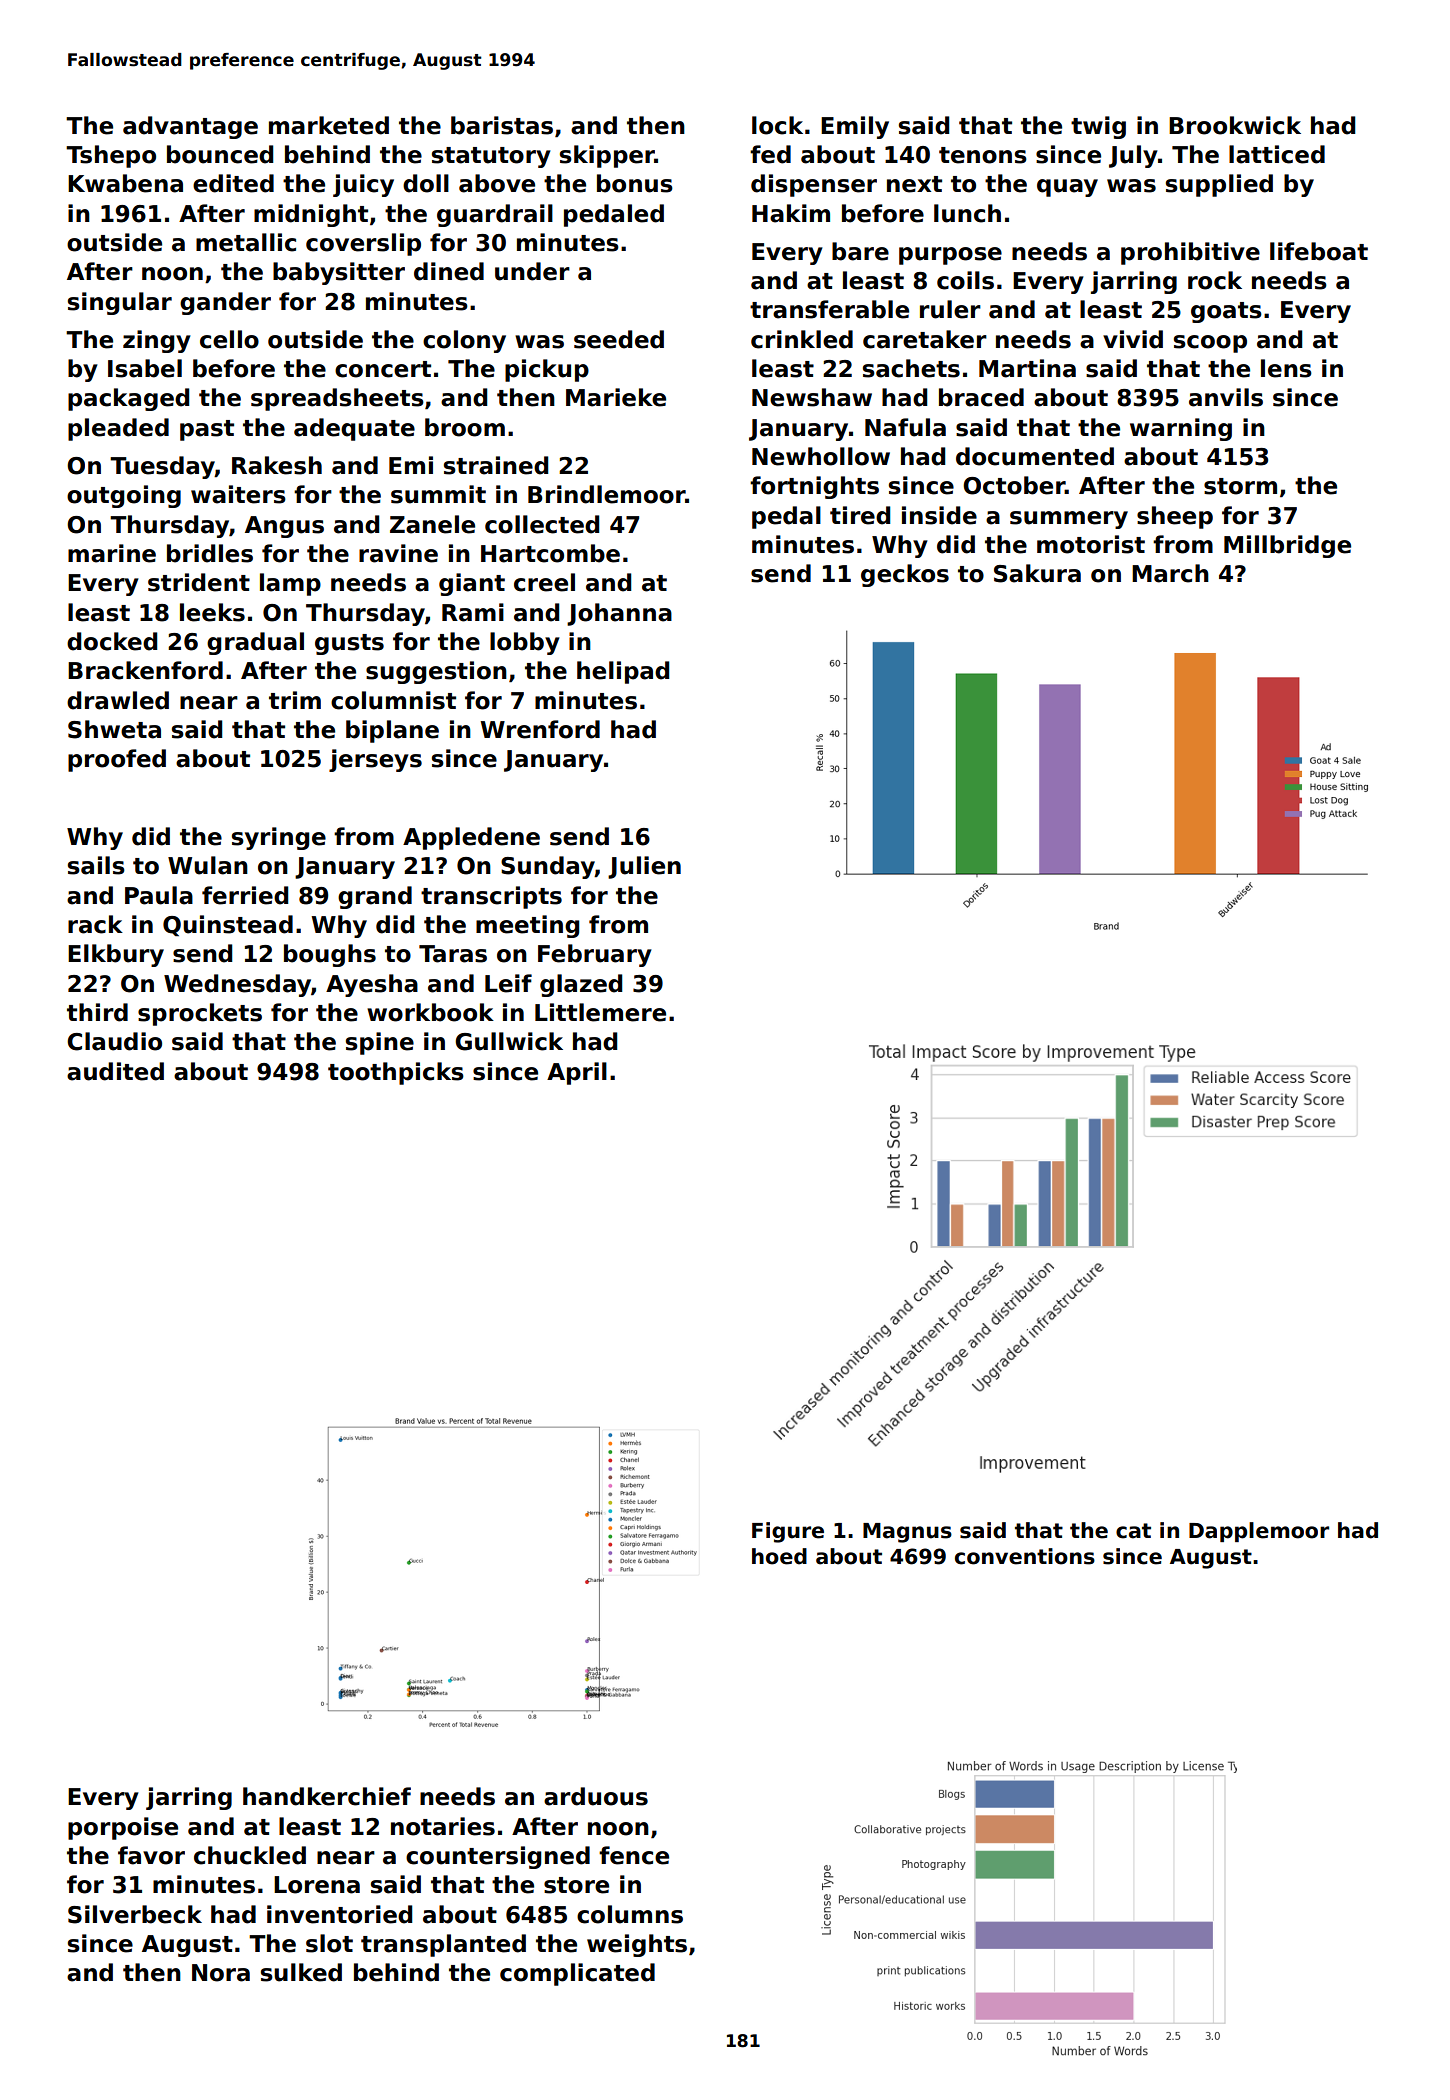  I want to click on Figure, so click(788, 1532).
